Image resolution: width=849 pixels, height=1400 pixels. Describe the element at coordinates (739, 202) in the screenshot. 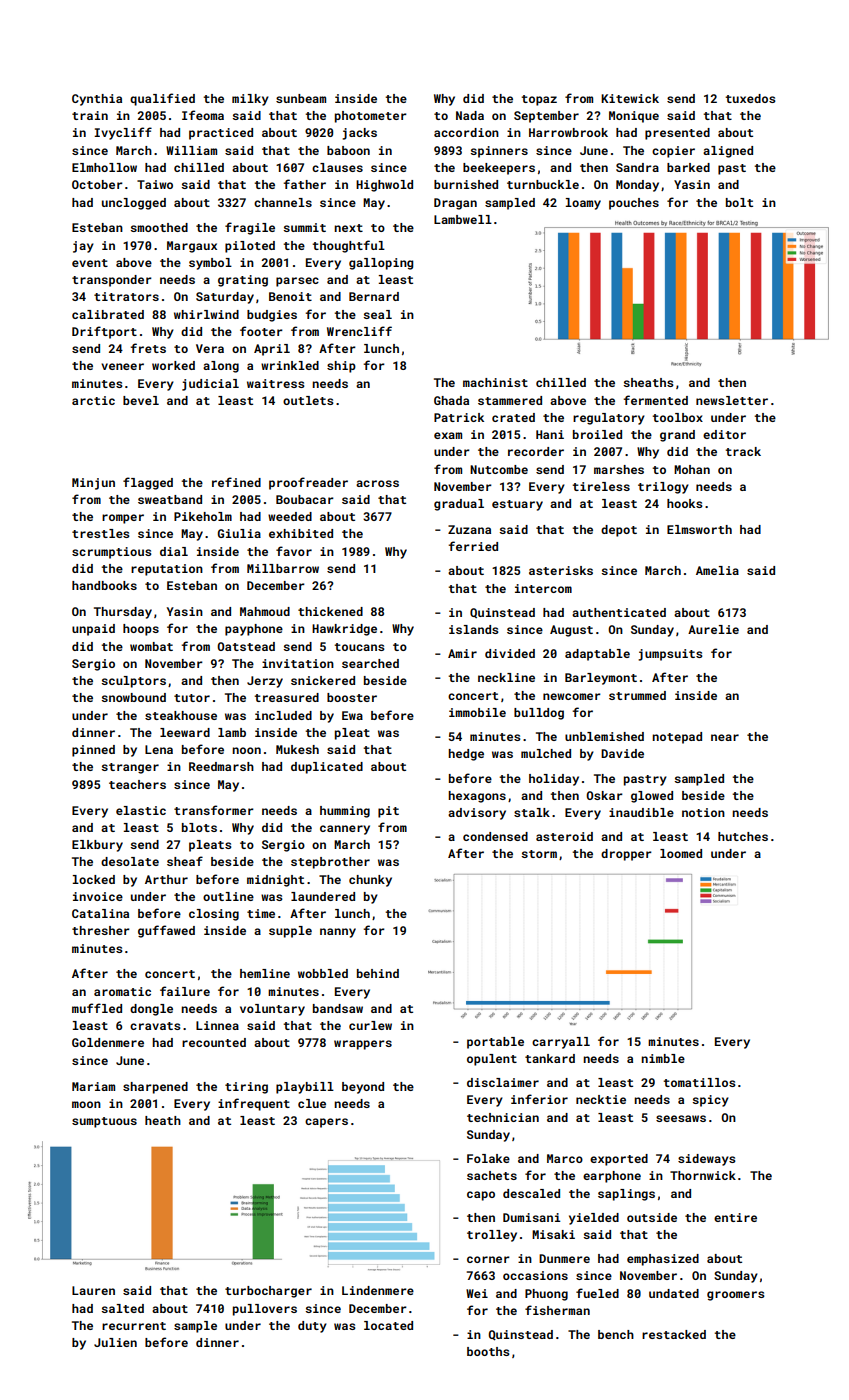

I see `bolt` at that location.
